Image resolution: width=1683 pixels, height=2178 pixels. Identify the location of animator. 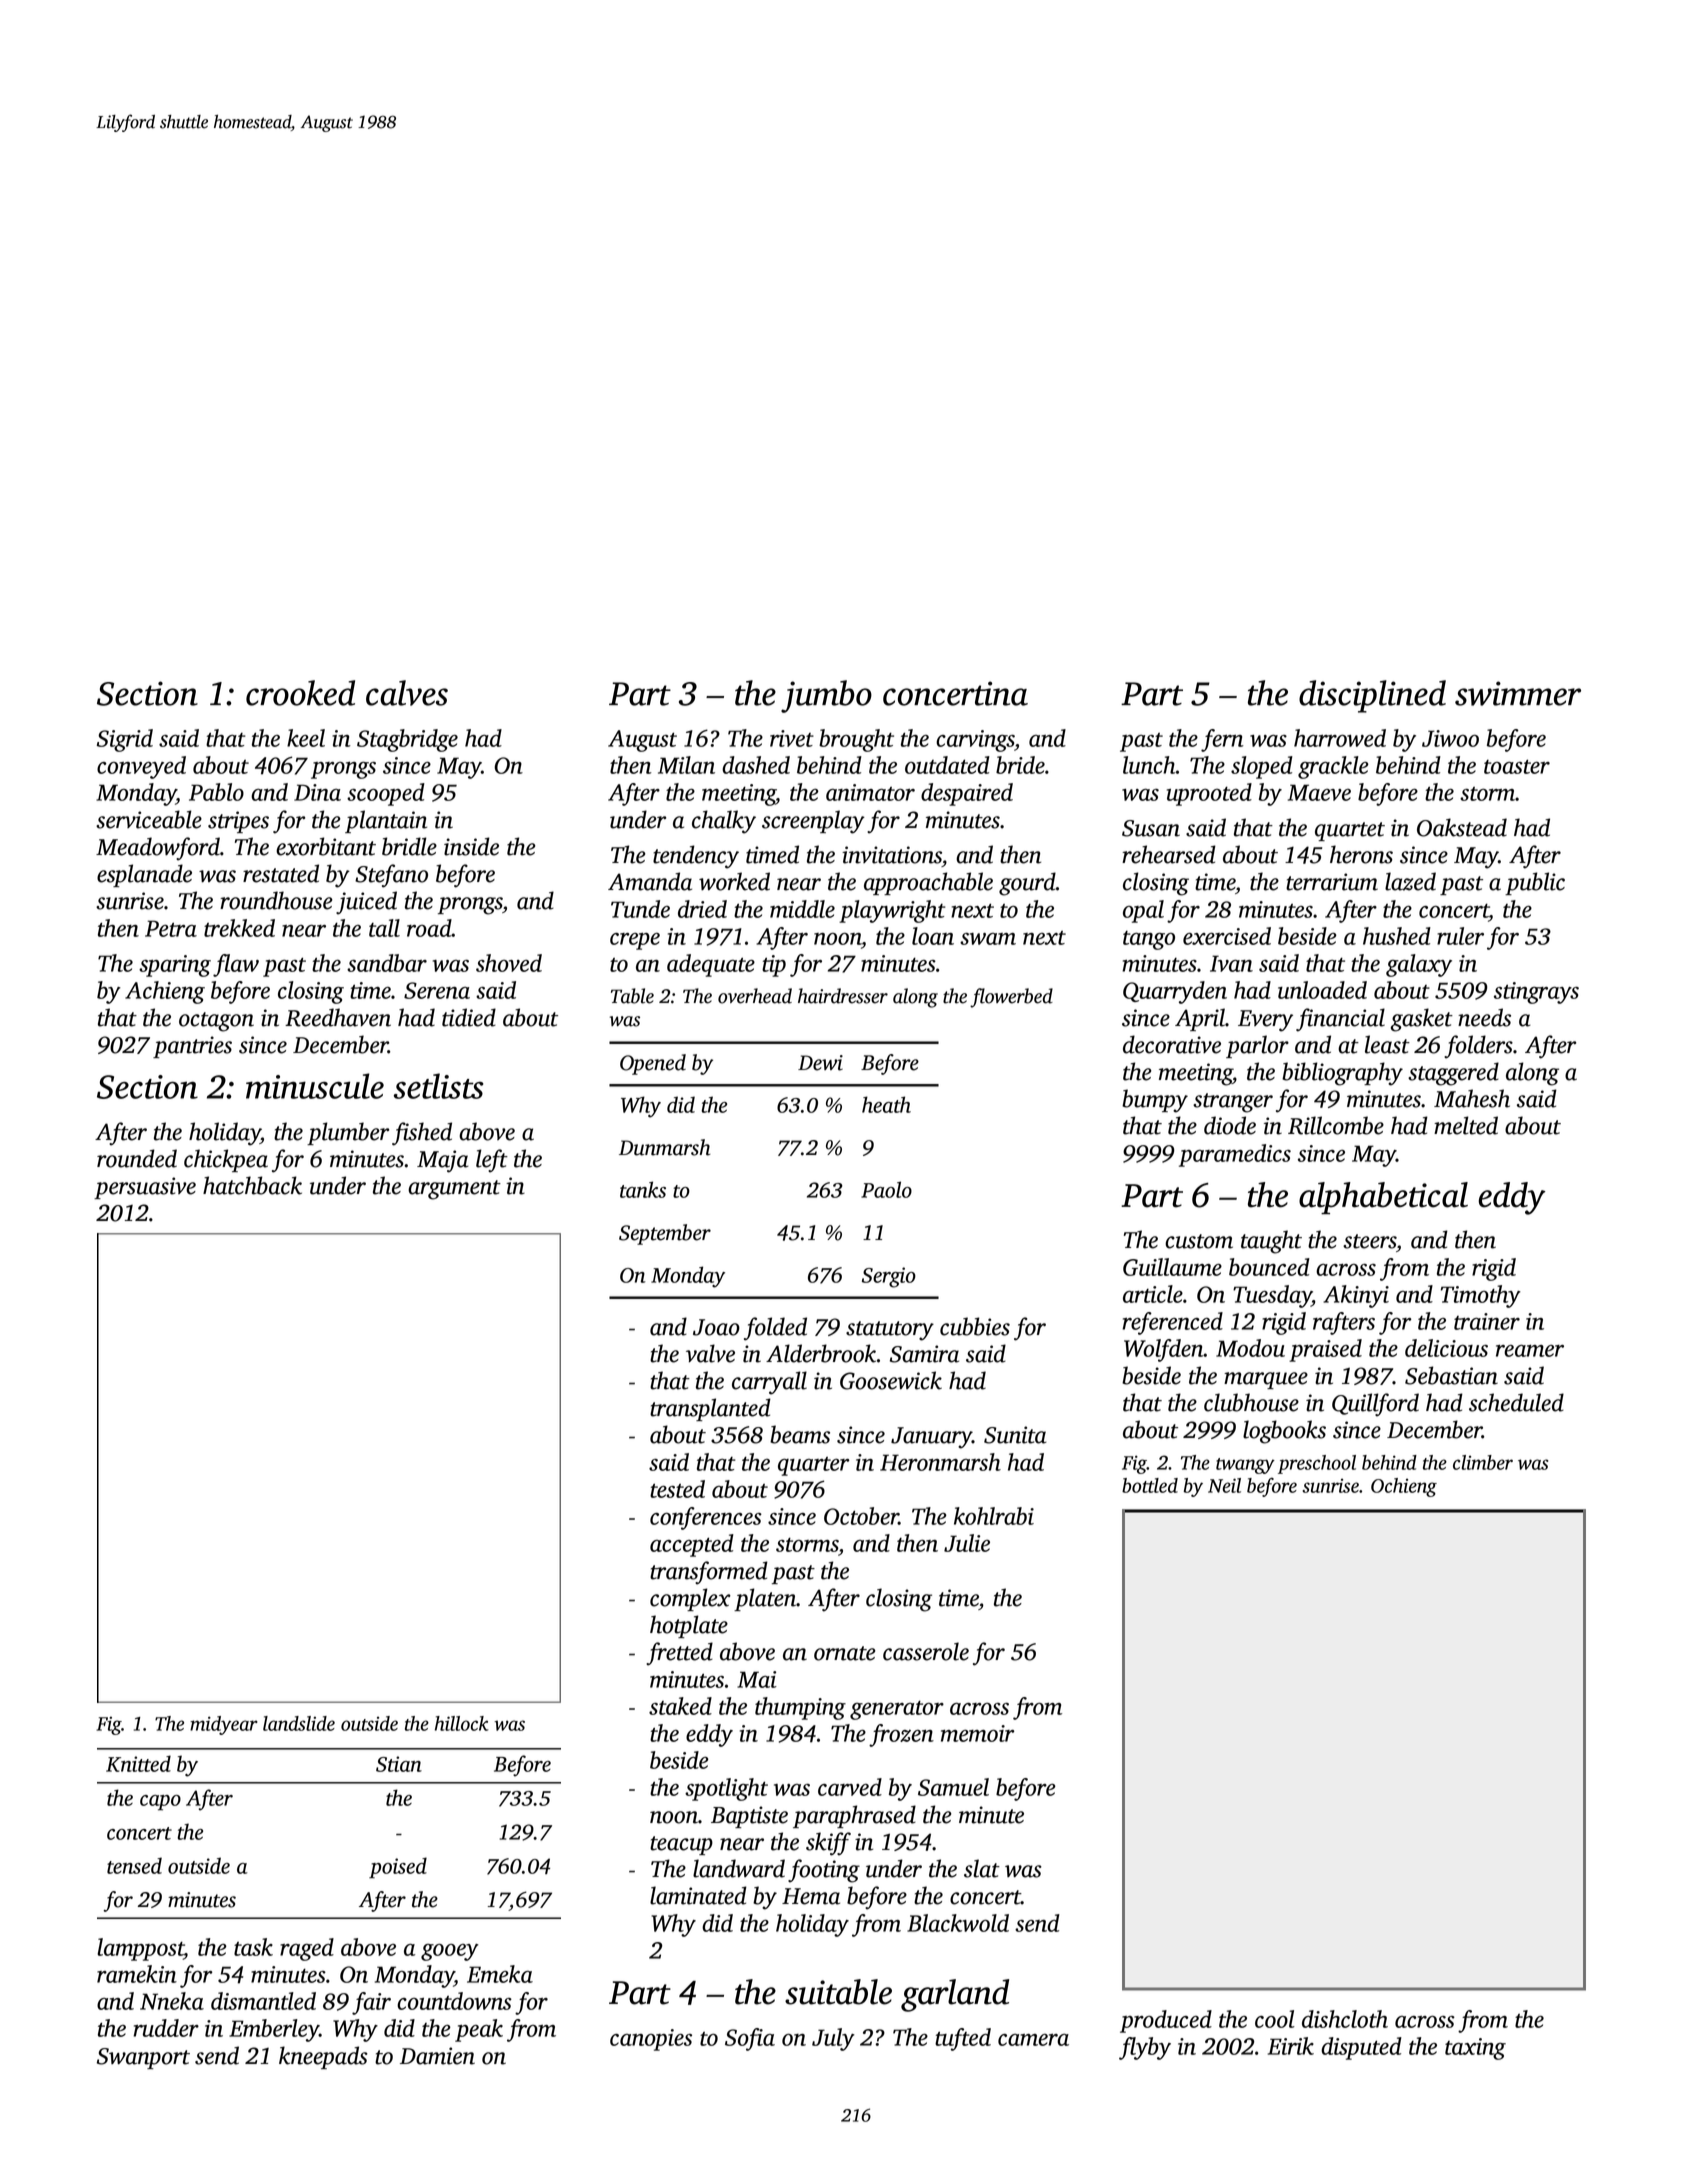
(870, 792).
